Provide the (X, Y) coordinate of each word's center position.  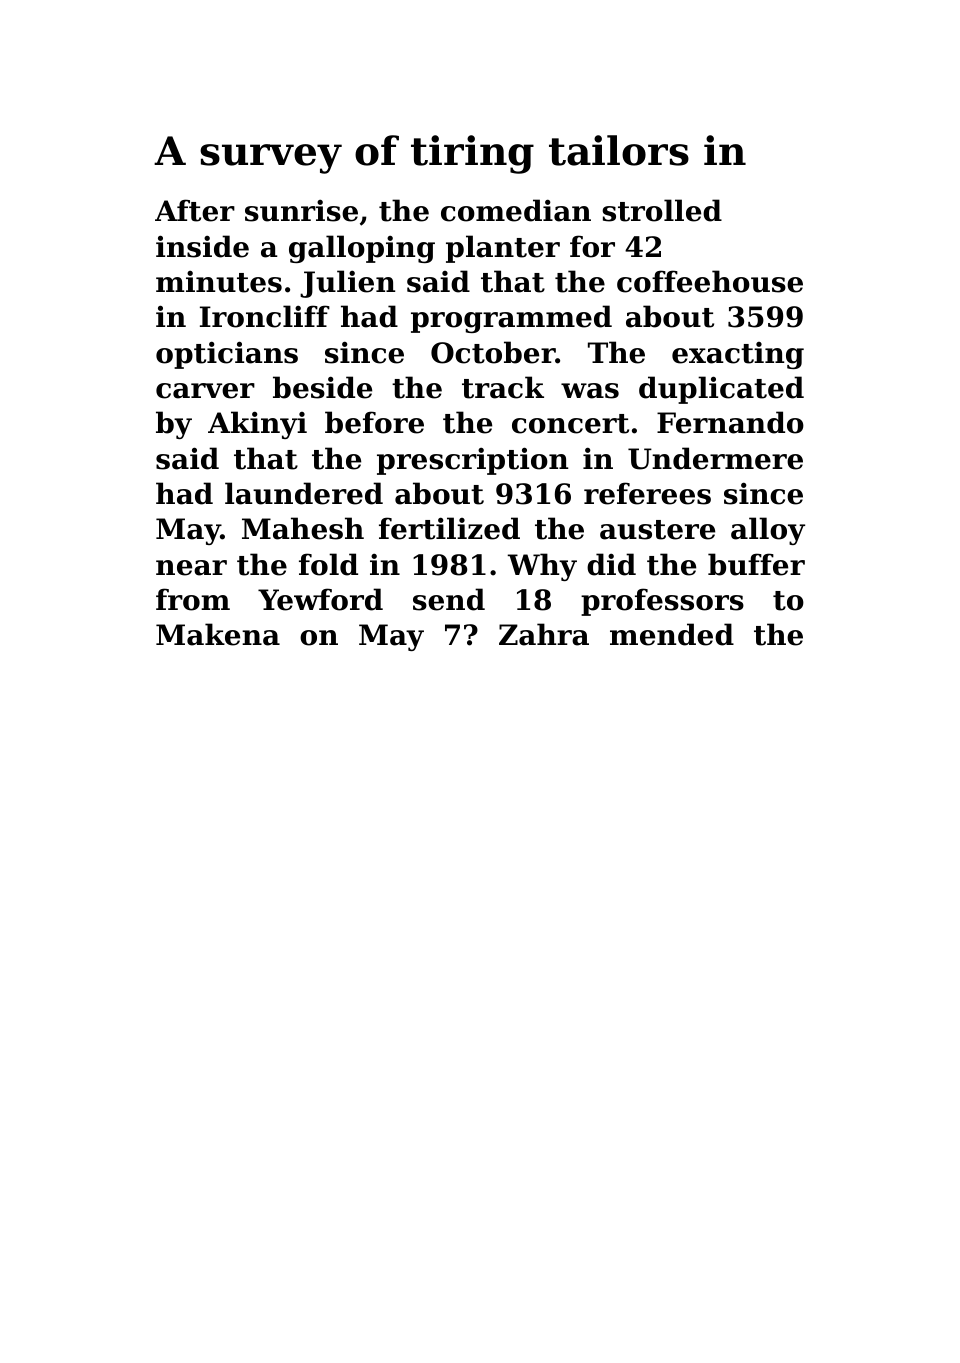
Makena (218, 634)
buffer (756, 564)
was (590, 391)
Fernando (730, 422)
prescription (472, 461)
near (191, 568)
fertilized (449, 528)
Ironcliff (265, 316)
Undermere (715, 458)
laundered (304, 493)
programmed (511, 319)
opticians (227, 355)
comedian (516, 210)
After (195, 210)
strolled (662, 210)
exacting (738, 355)
